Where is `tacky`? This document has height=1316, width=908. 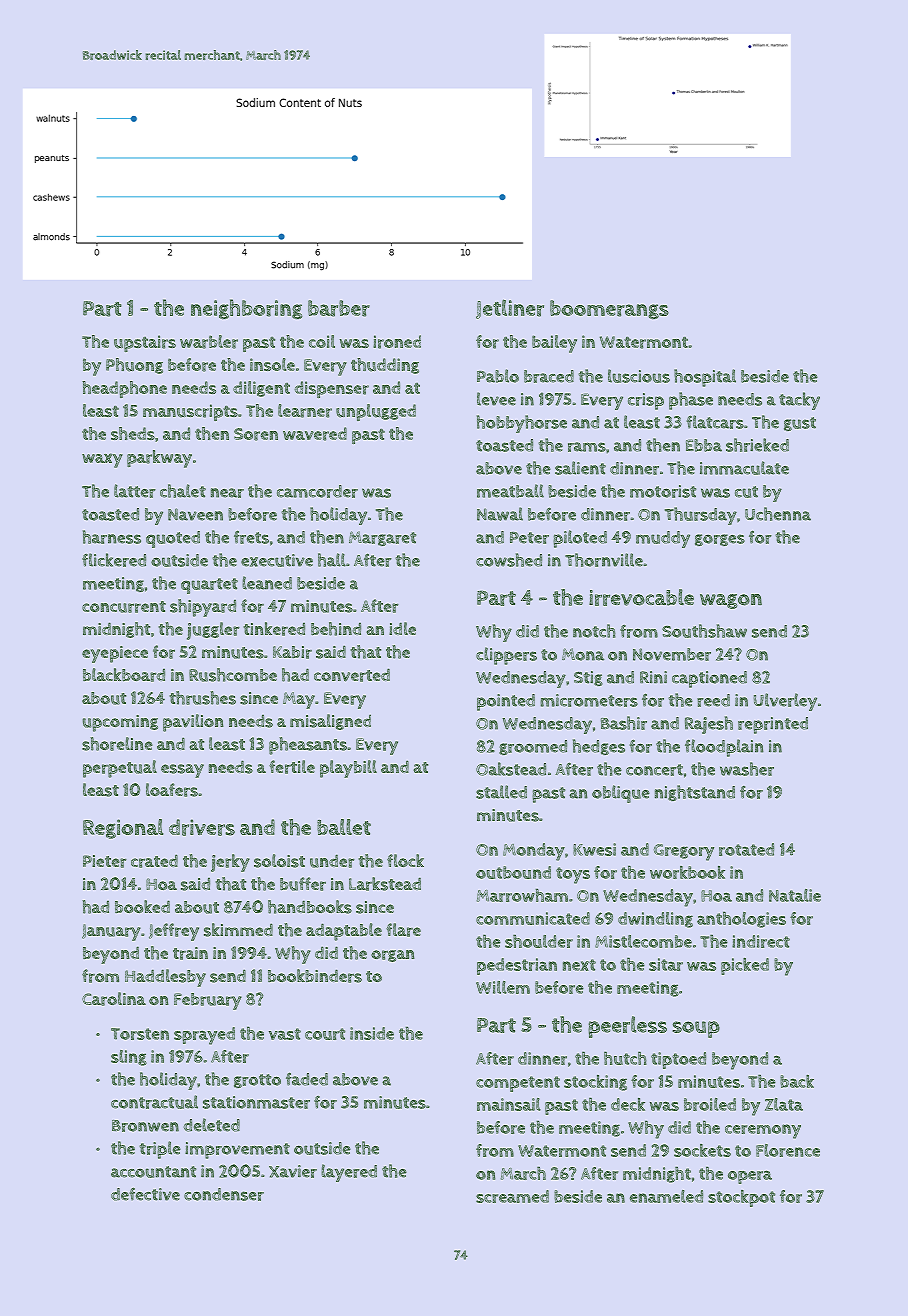
tacky is located at coordinates (799, 401).
